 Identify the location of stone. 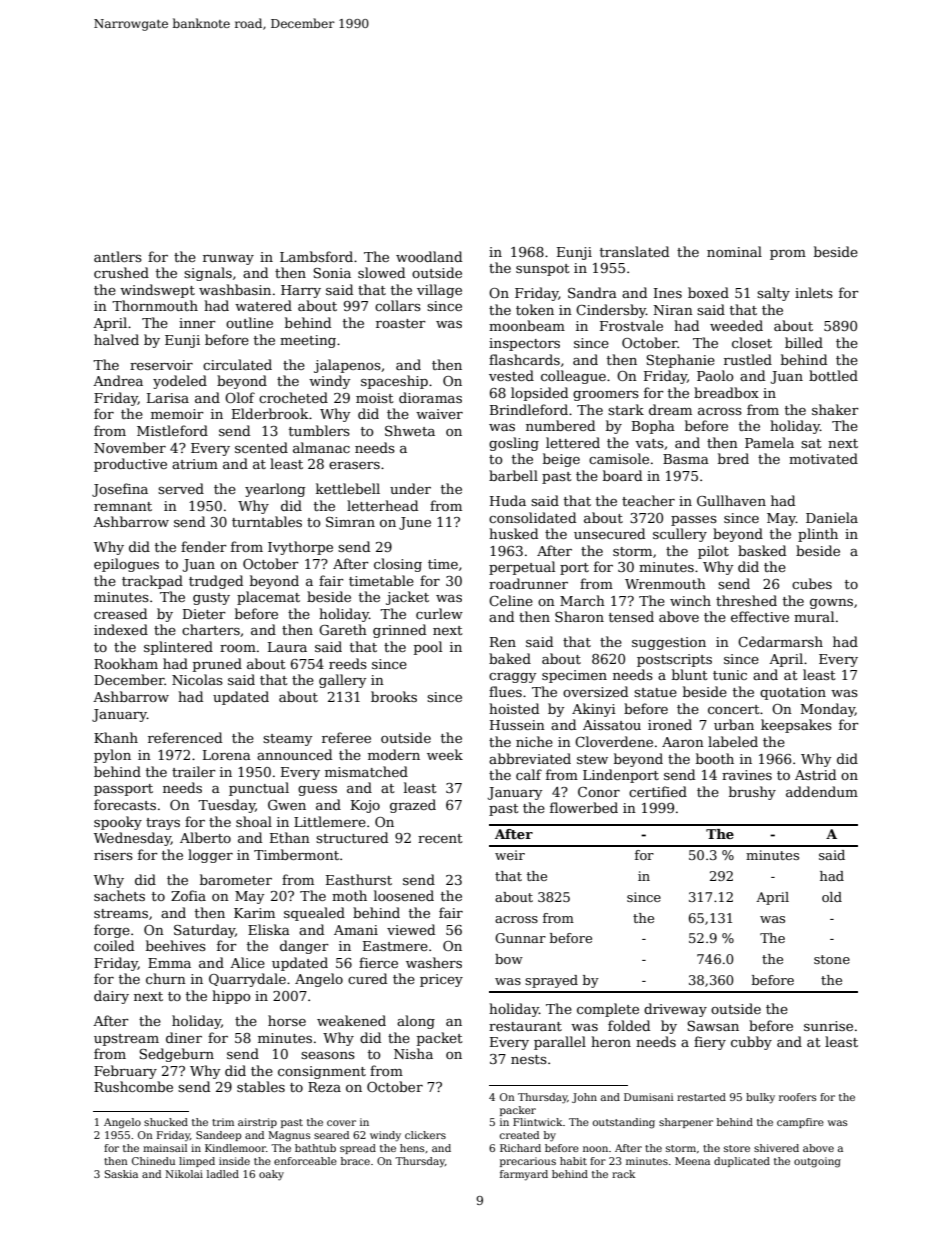
(832, 959).
